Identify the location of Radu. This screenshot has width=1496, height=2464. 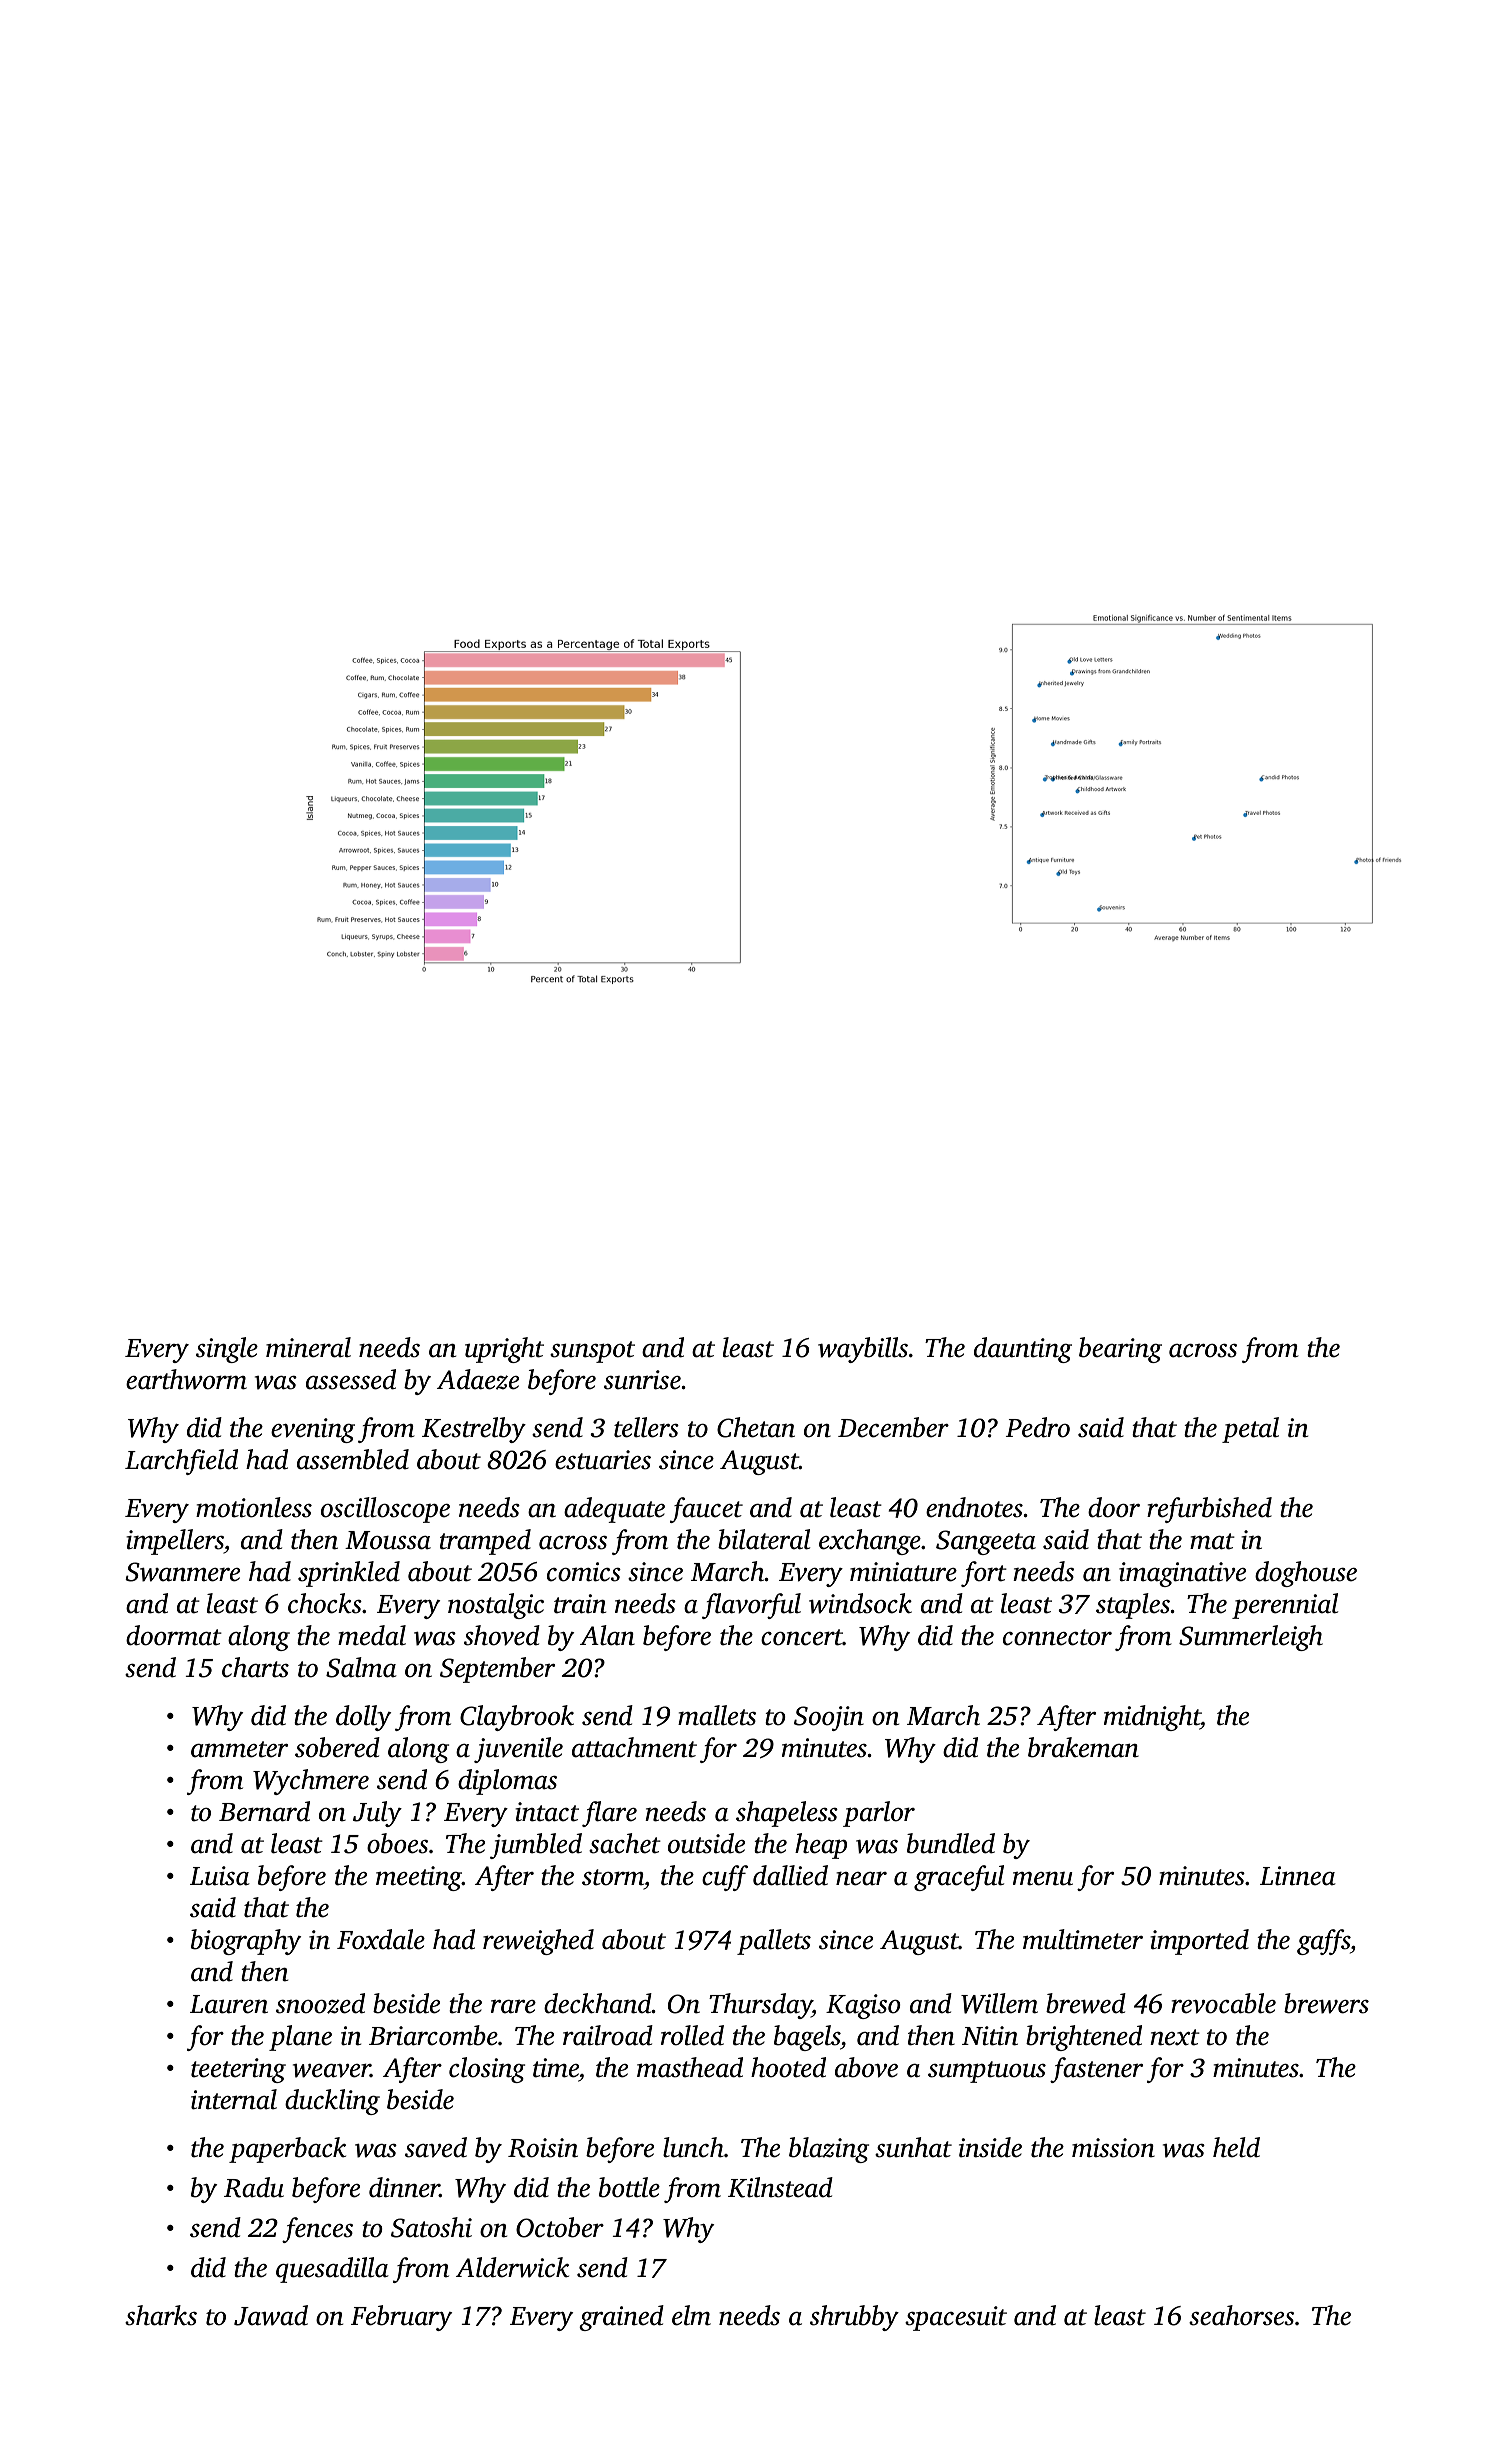
(254, 2187).
